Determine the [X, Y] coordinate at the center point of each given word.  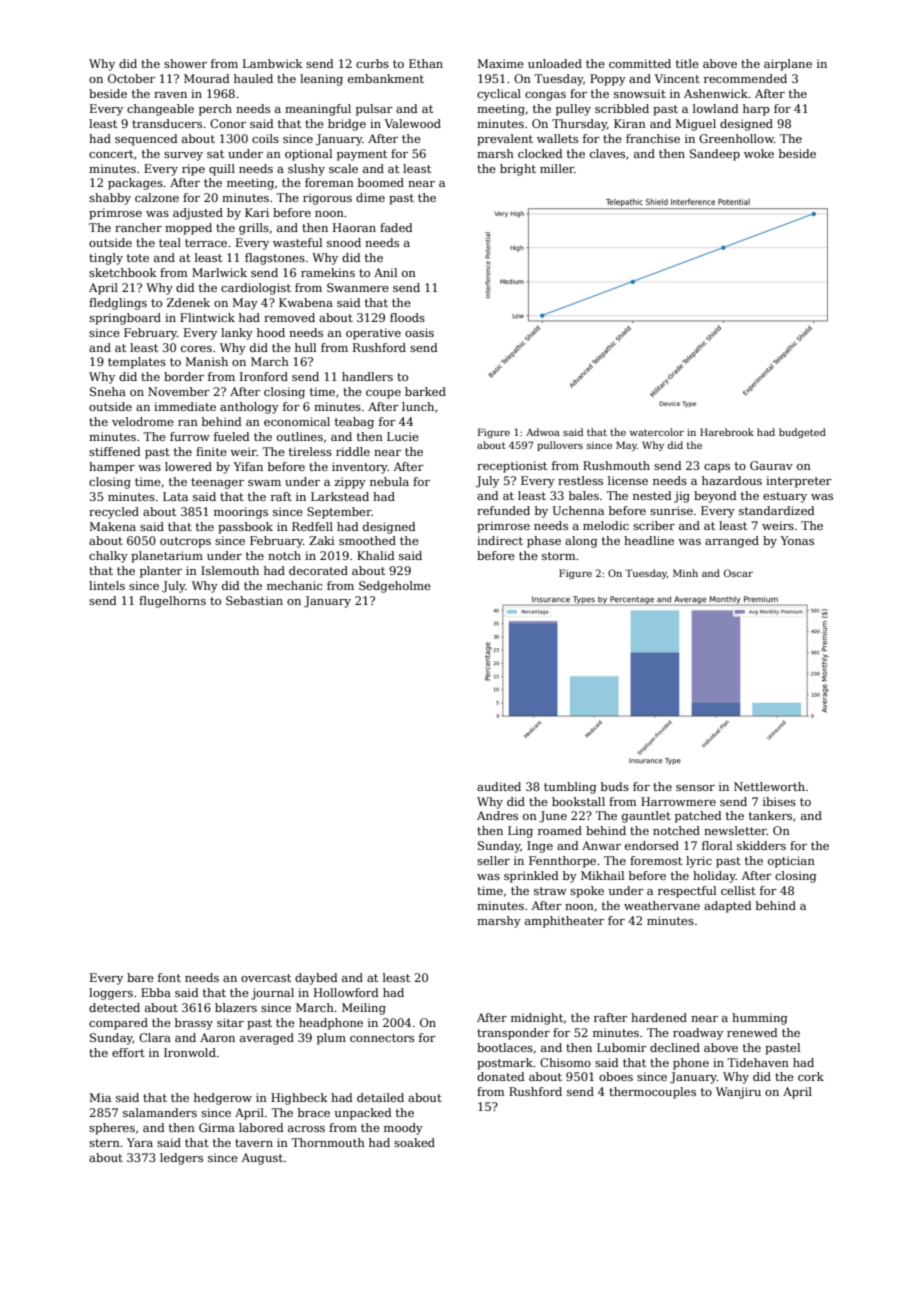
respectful [687, 892]
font [169, 977]
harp [756, 110]
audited [499, 786]
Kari [257, 212]
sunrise [671, 510]
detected [114, 1007]
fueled [232, 436]
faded [396, 227]
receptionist [512, 467]
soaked [414, 1142]
